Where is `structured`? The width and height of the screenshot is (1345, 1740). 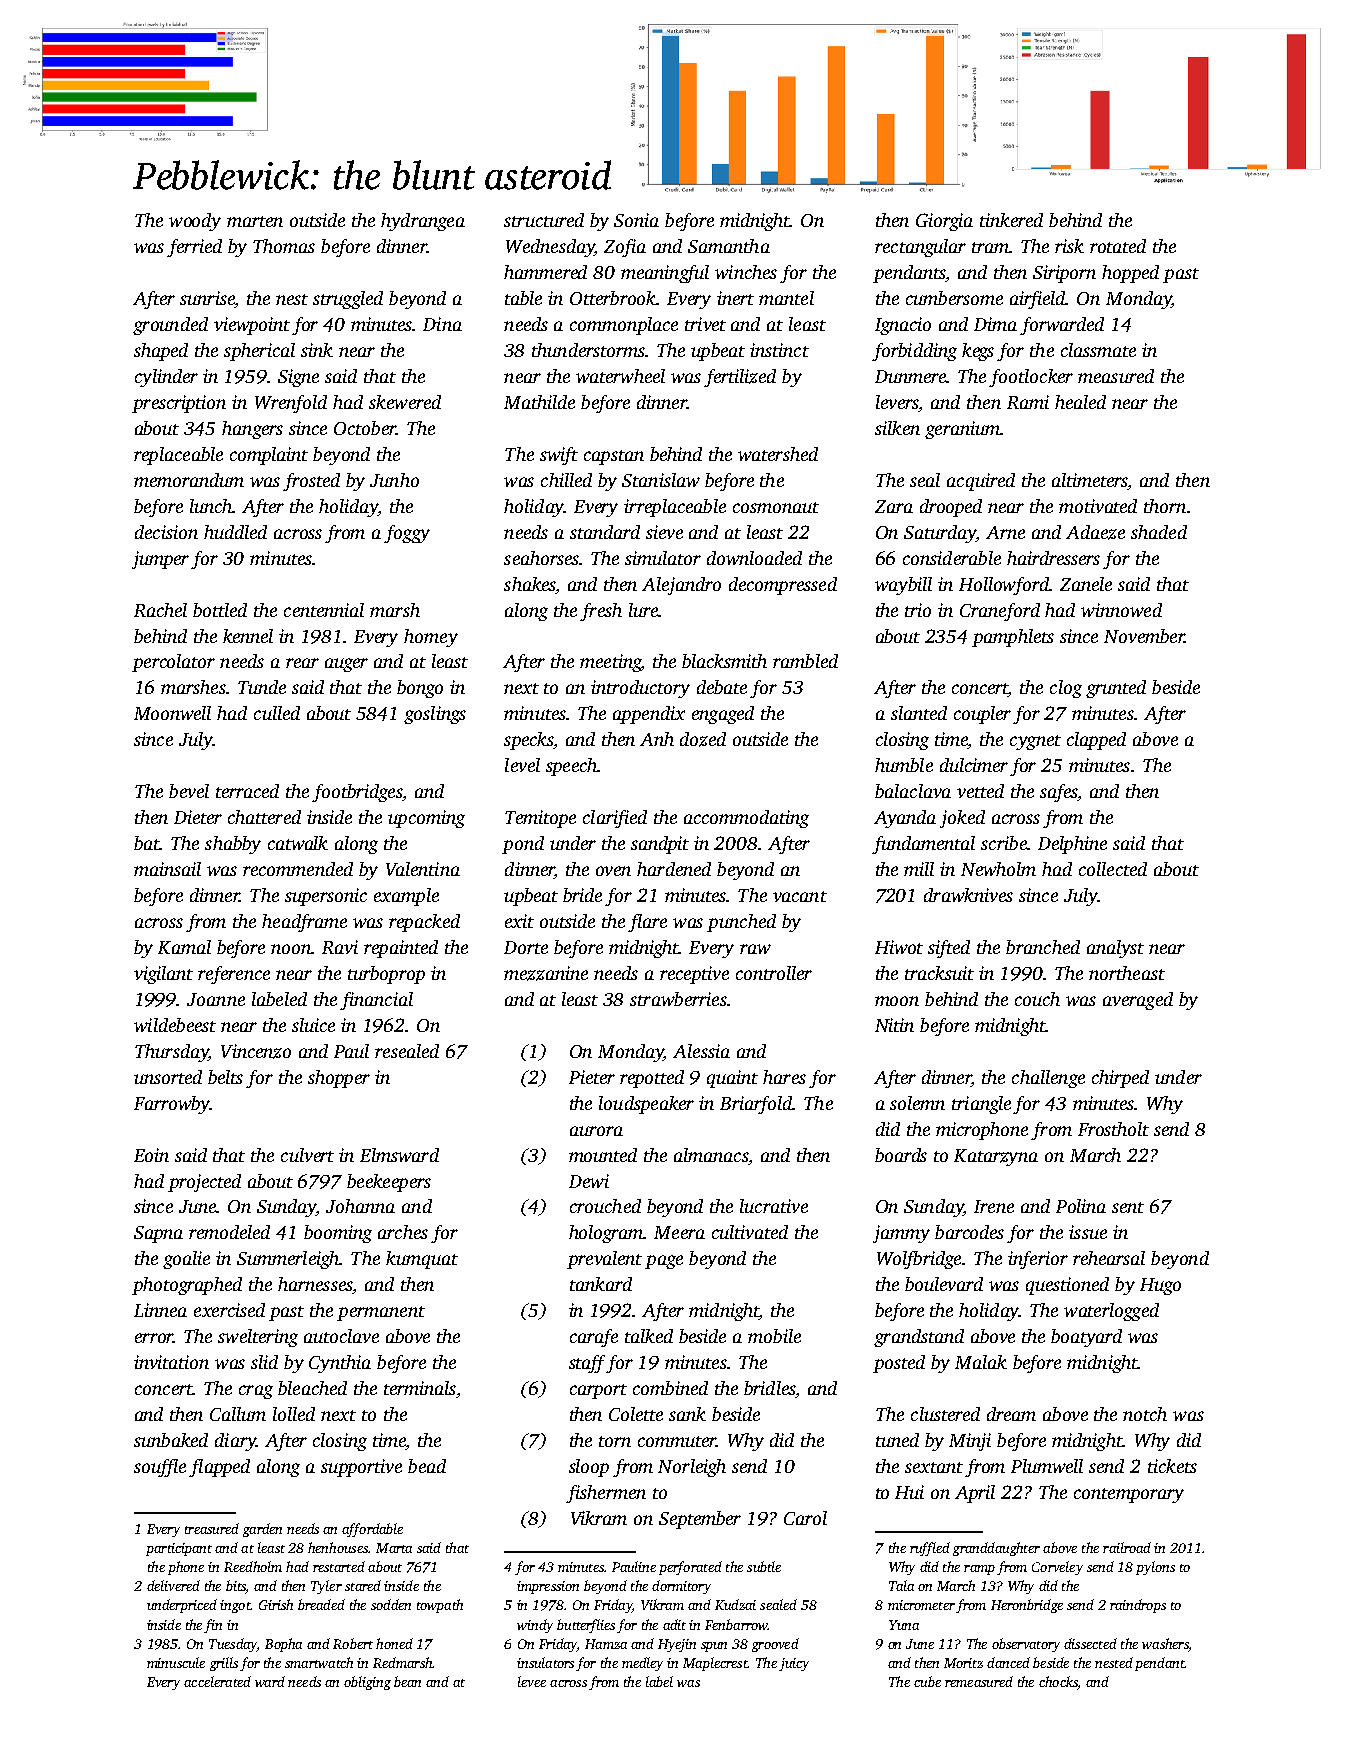
structured is located at coordinates (544, 220).
